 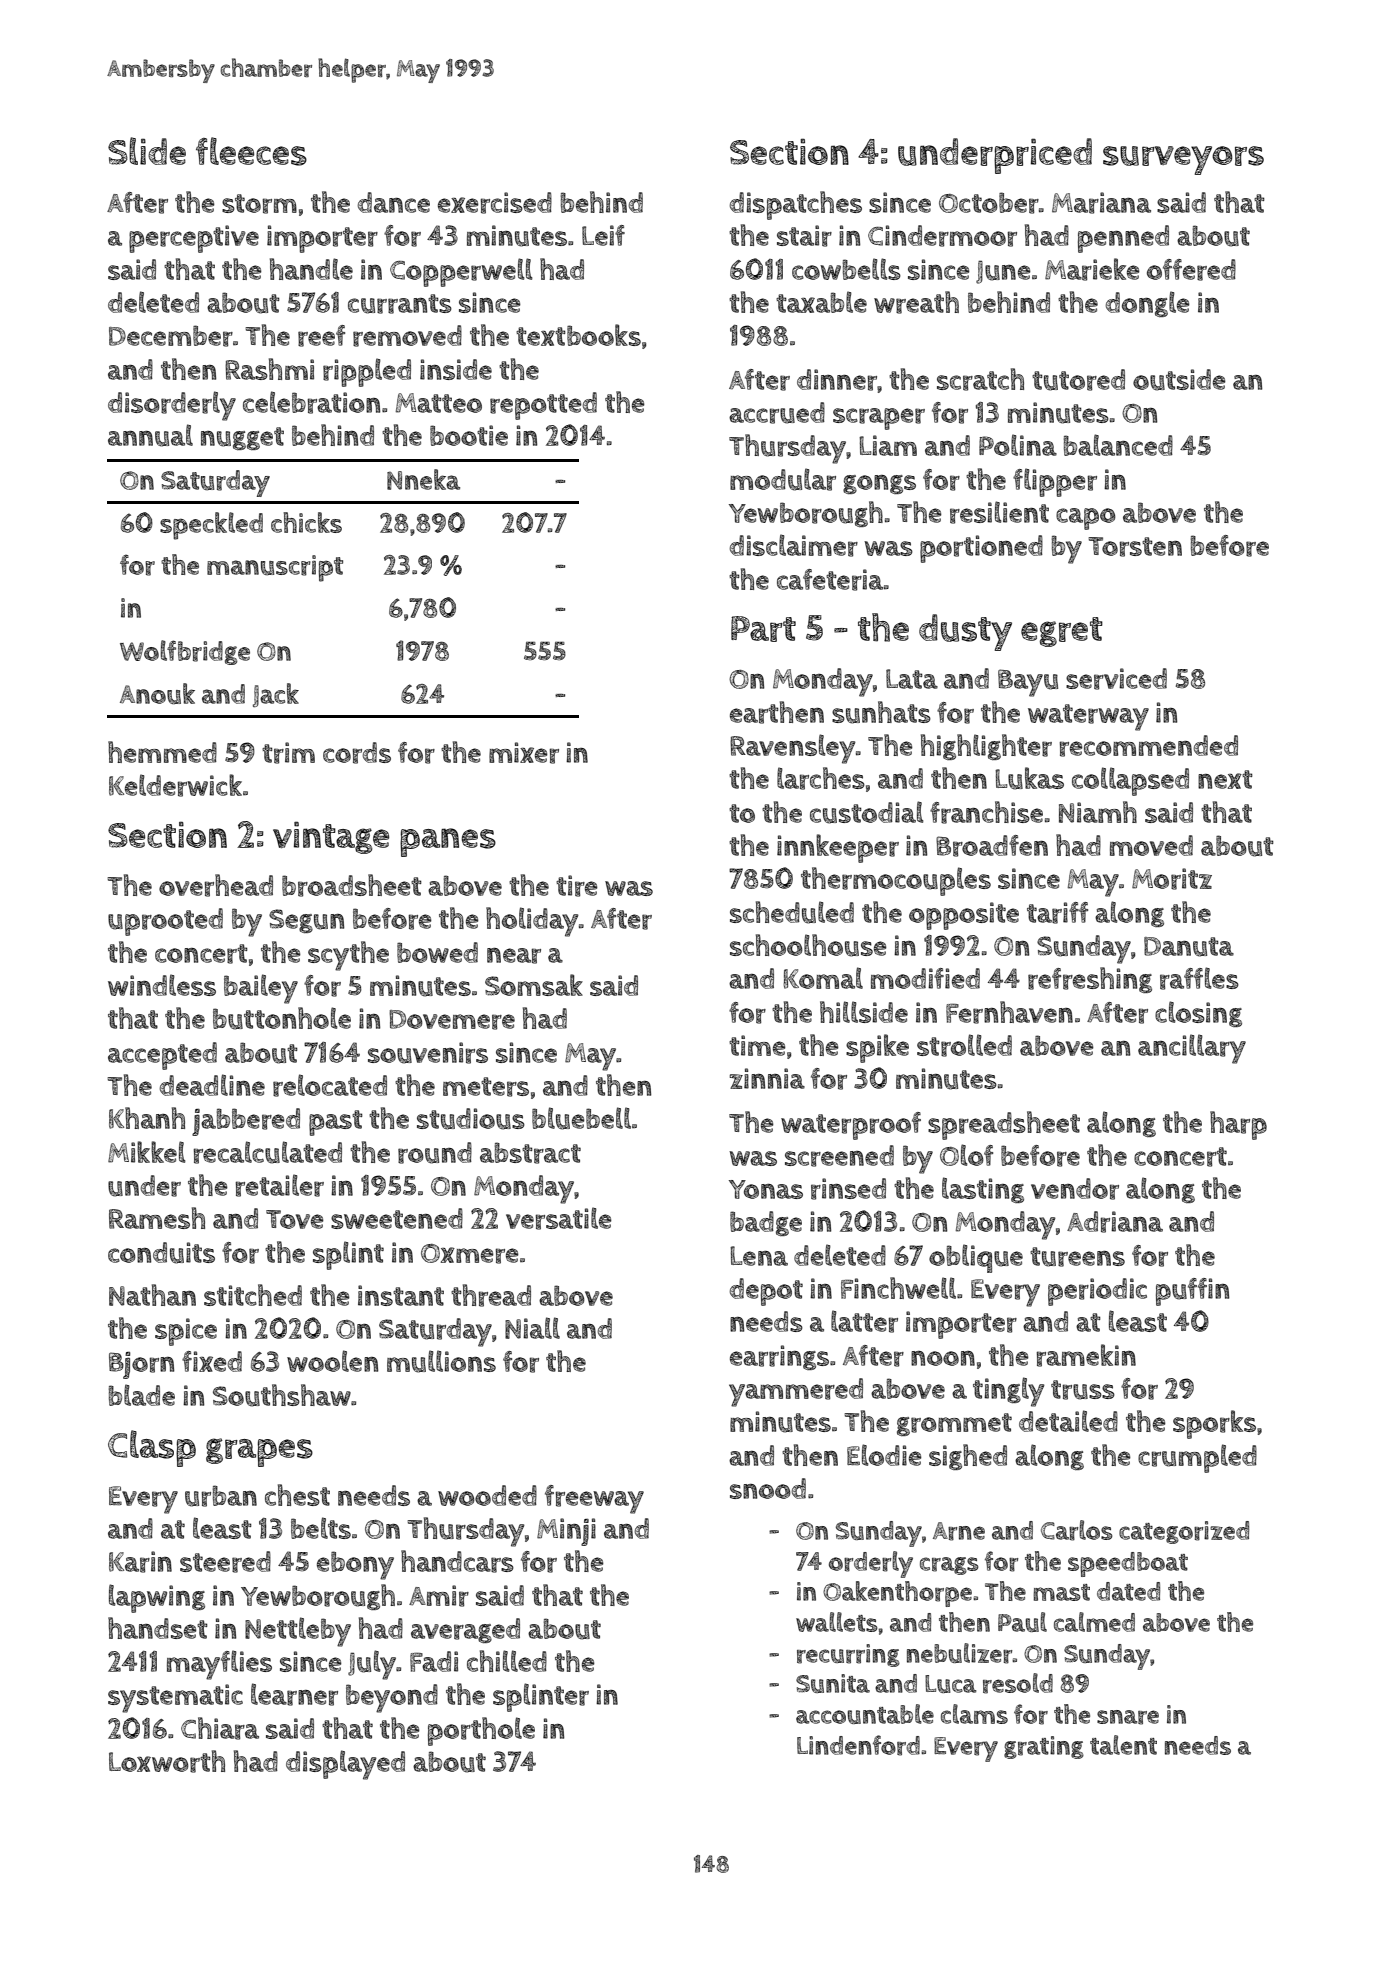 I want to click on Marieke, so click(x=1092, y=269).
